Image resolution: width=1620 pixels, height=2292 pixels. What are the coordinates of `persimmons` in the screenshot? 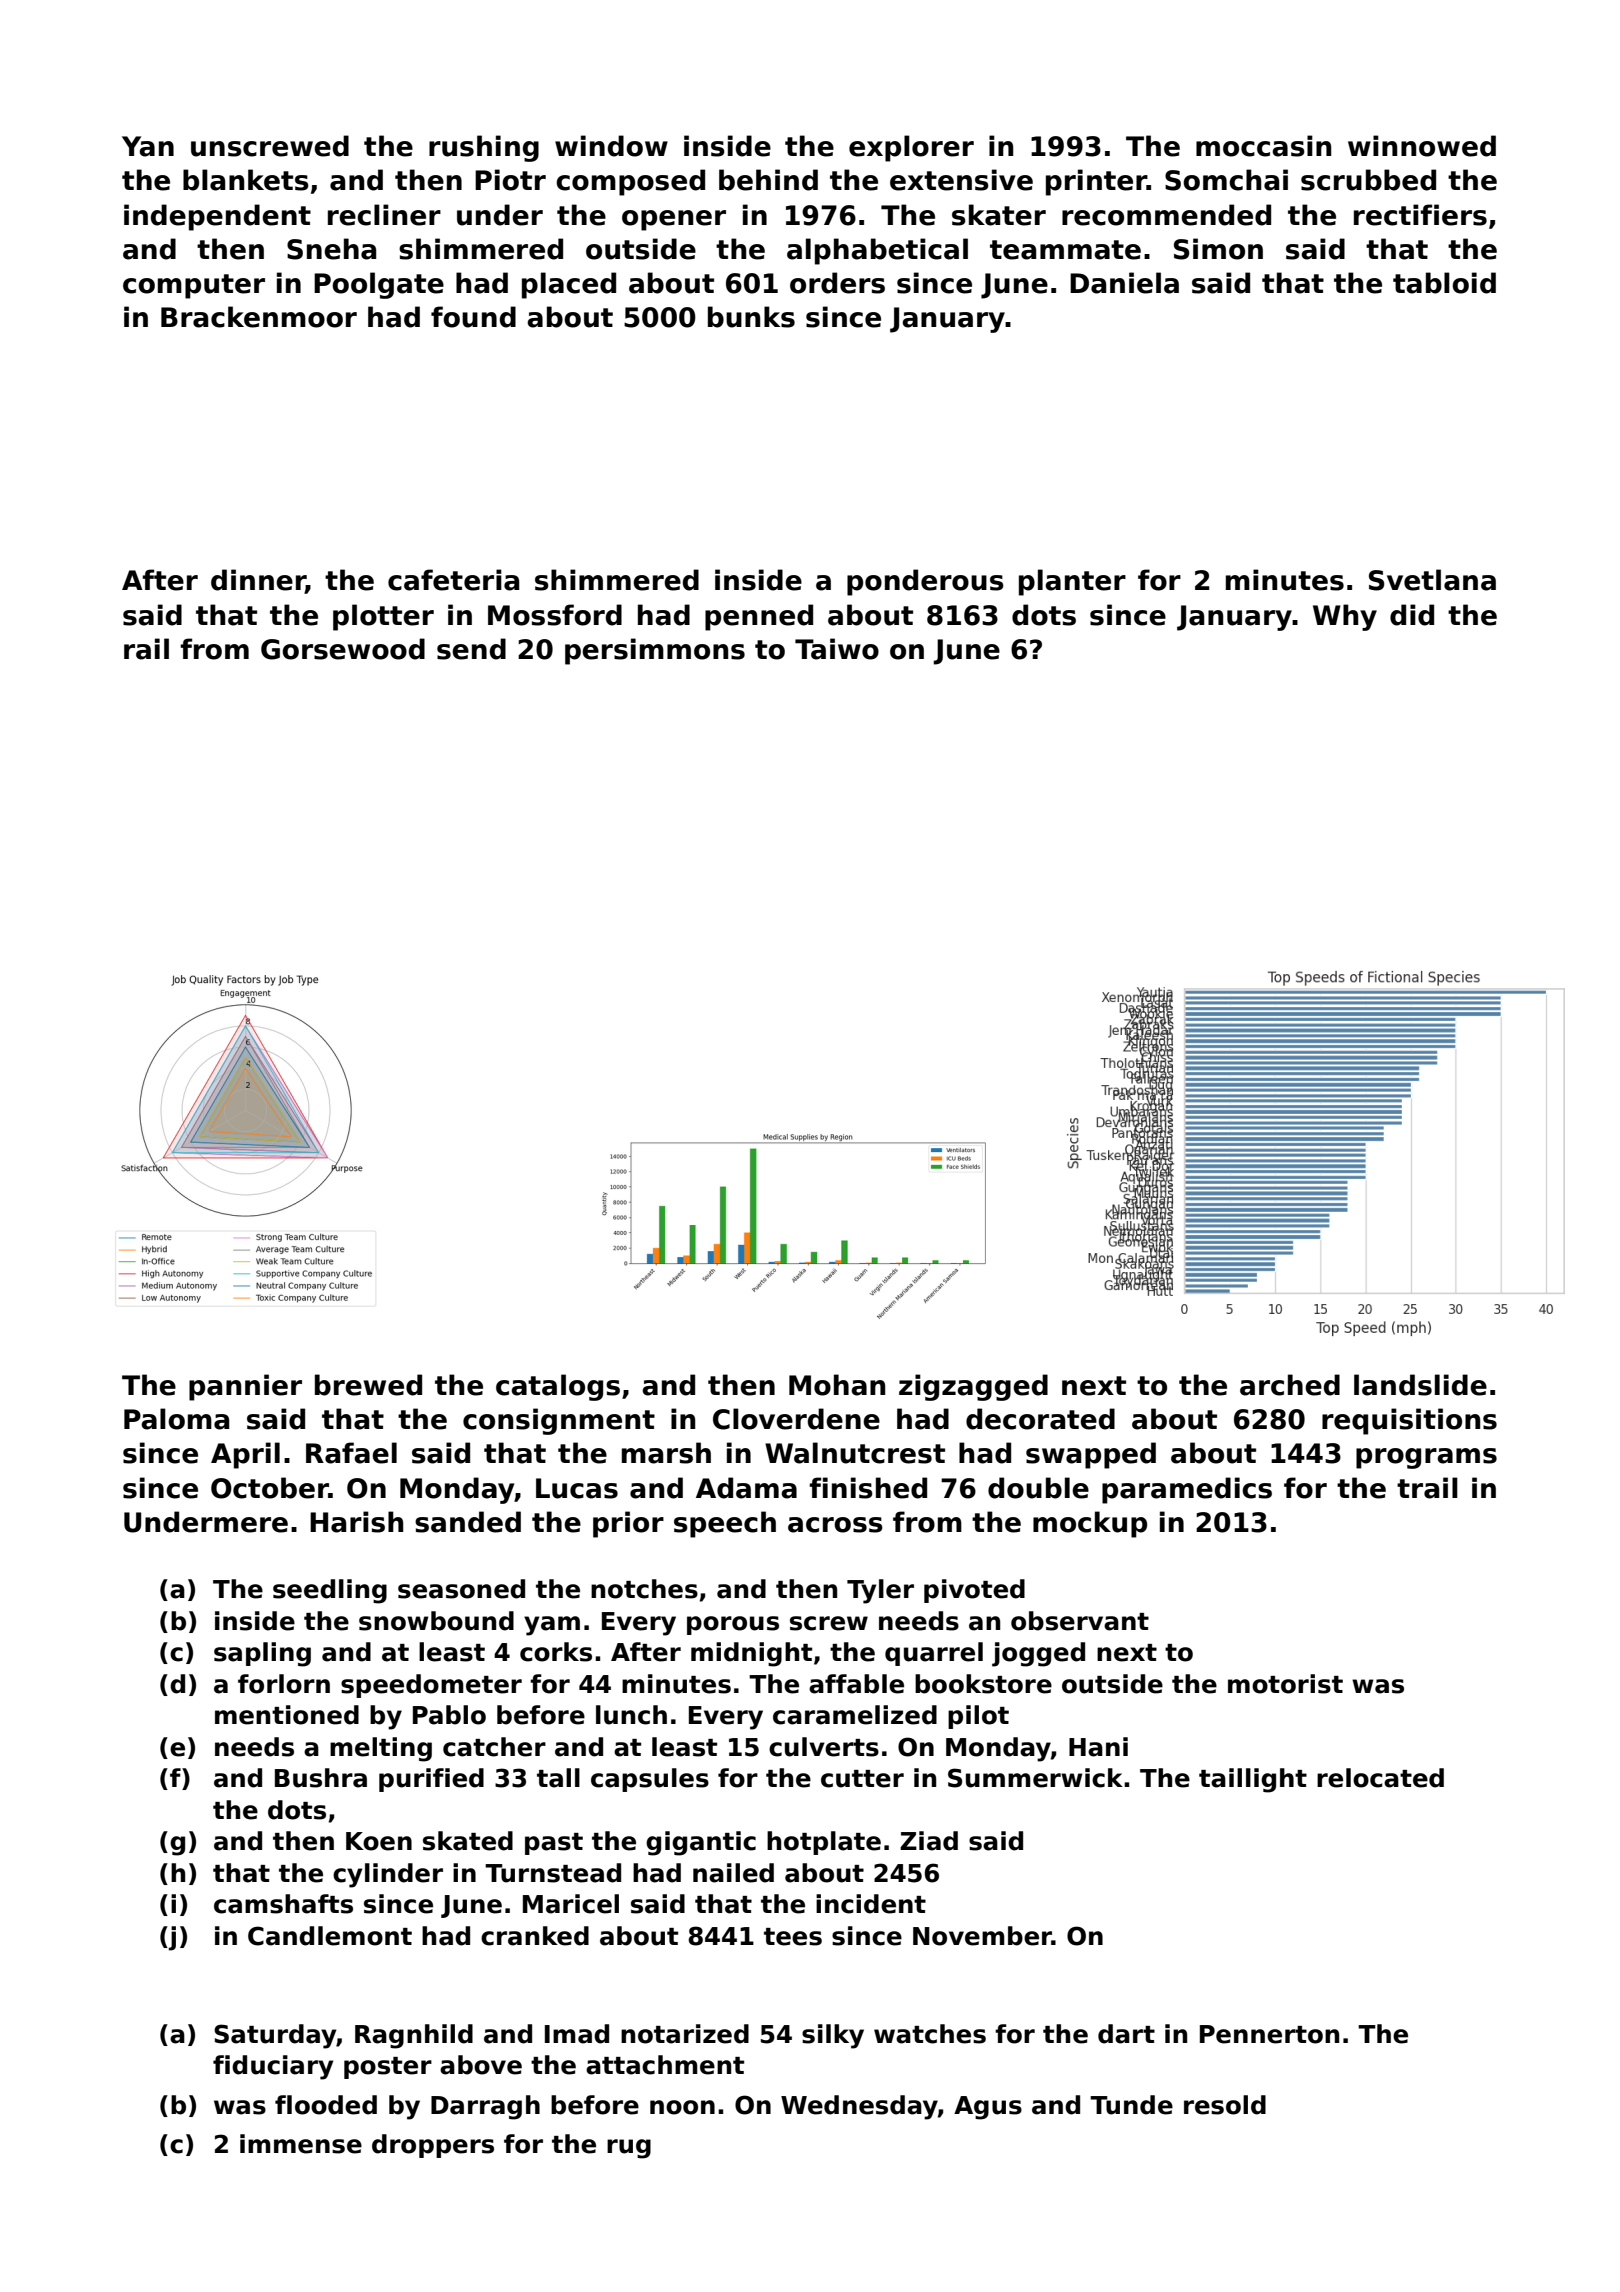 It's located at (655, 651).
